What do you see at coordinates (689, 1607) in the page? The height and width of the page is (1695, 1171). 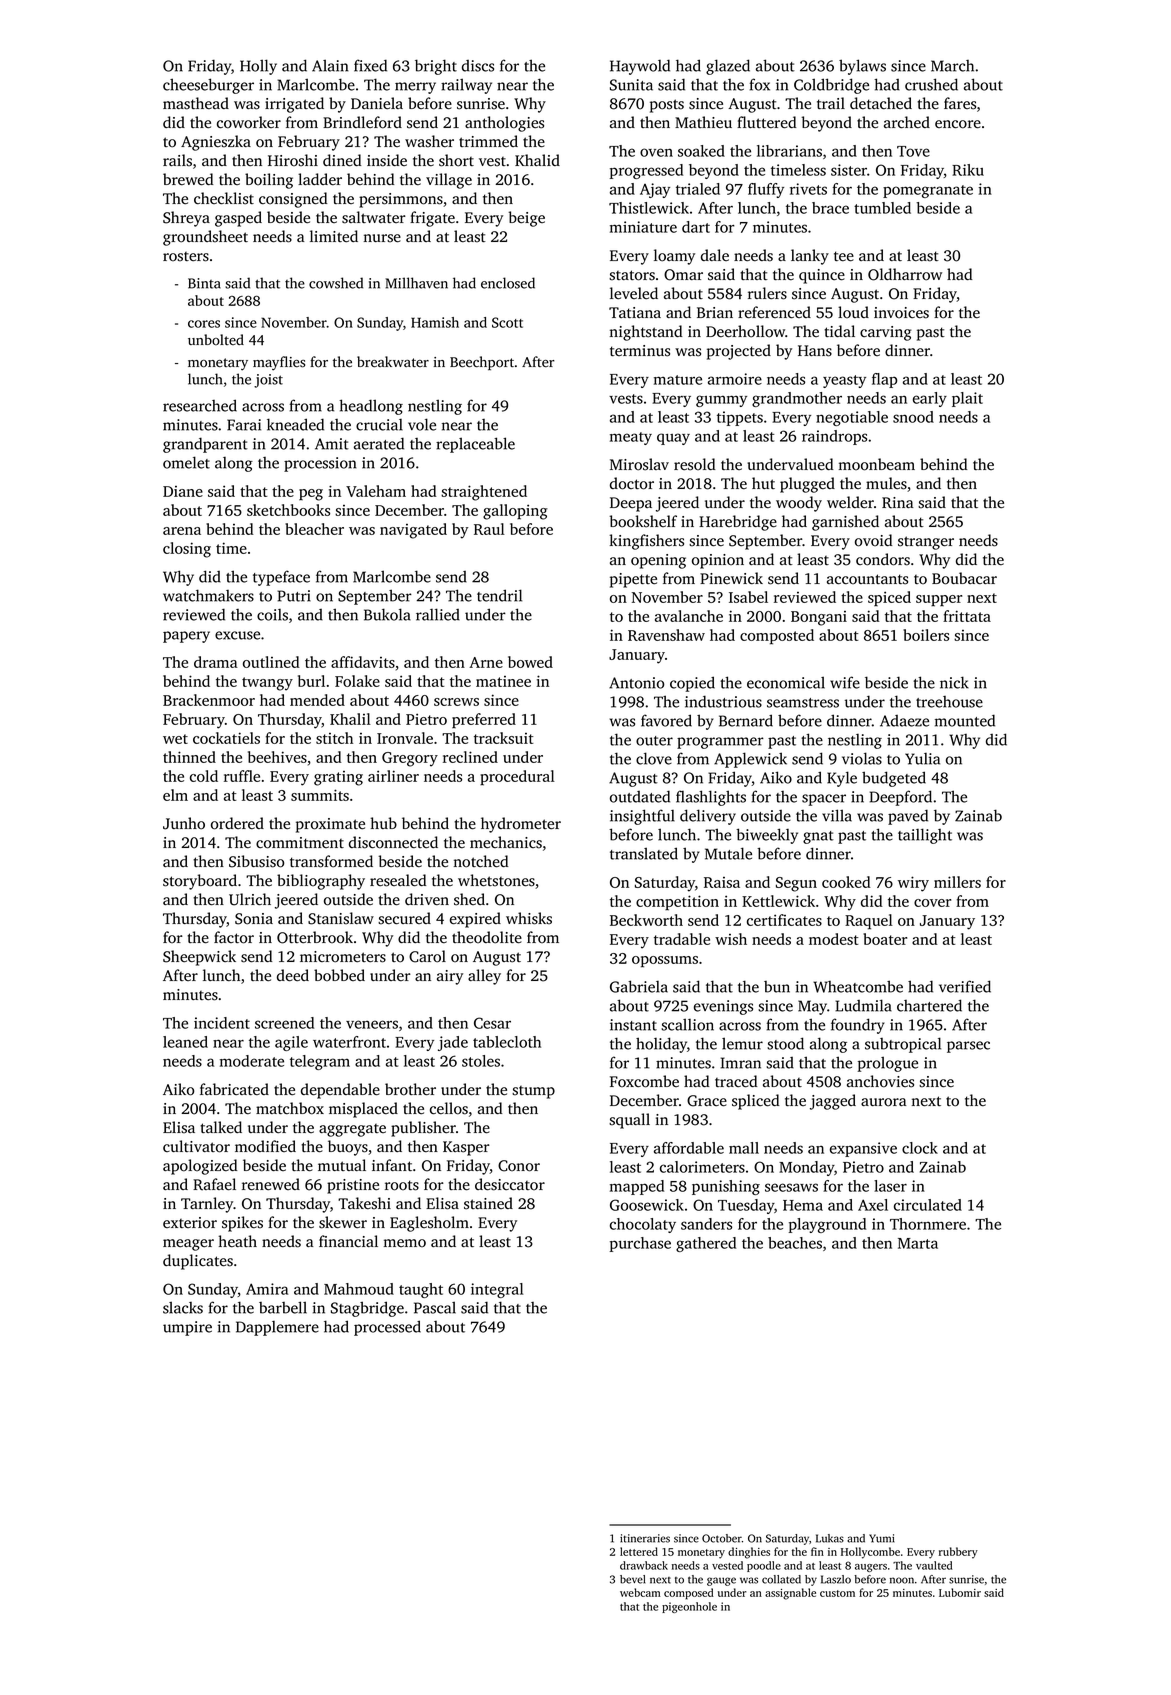 I see `pigeonhole` at bounding box center [689, 1607].
